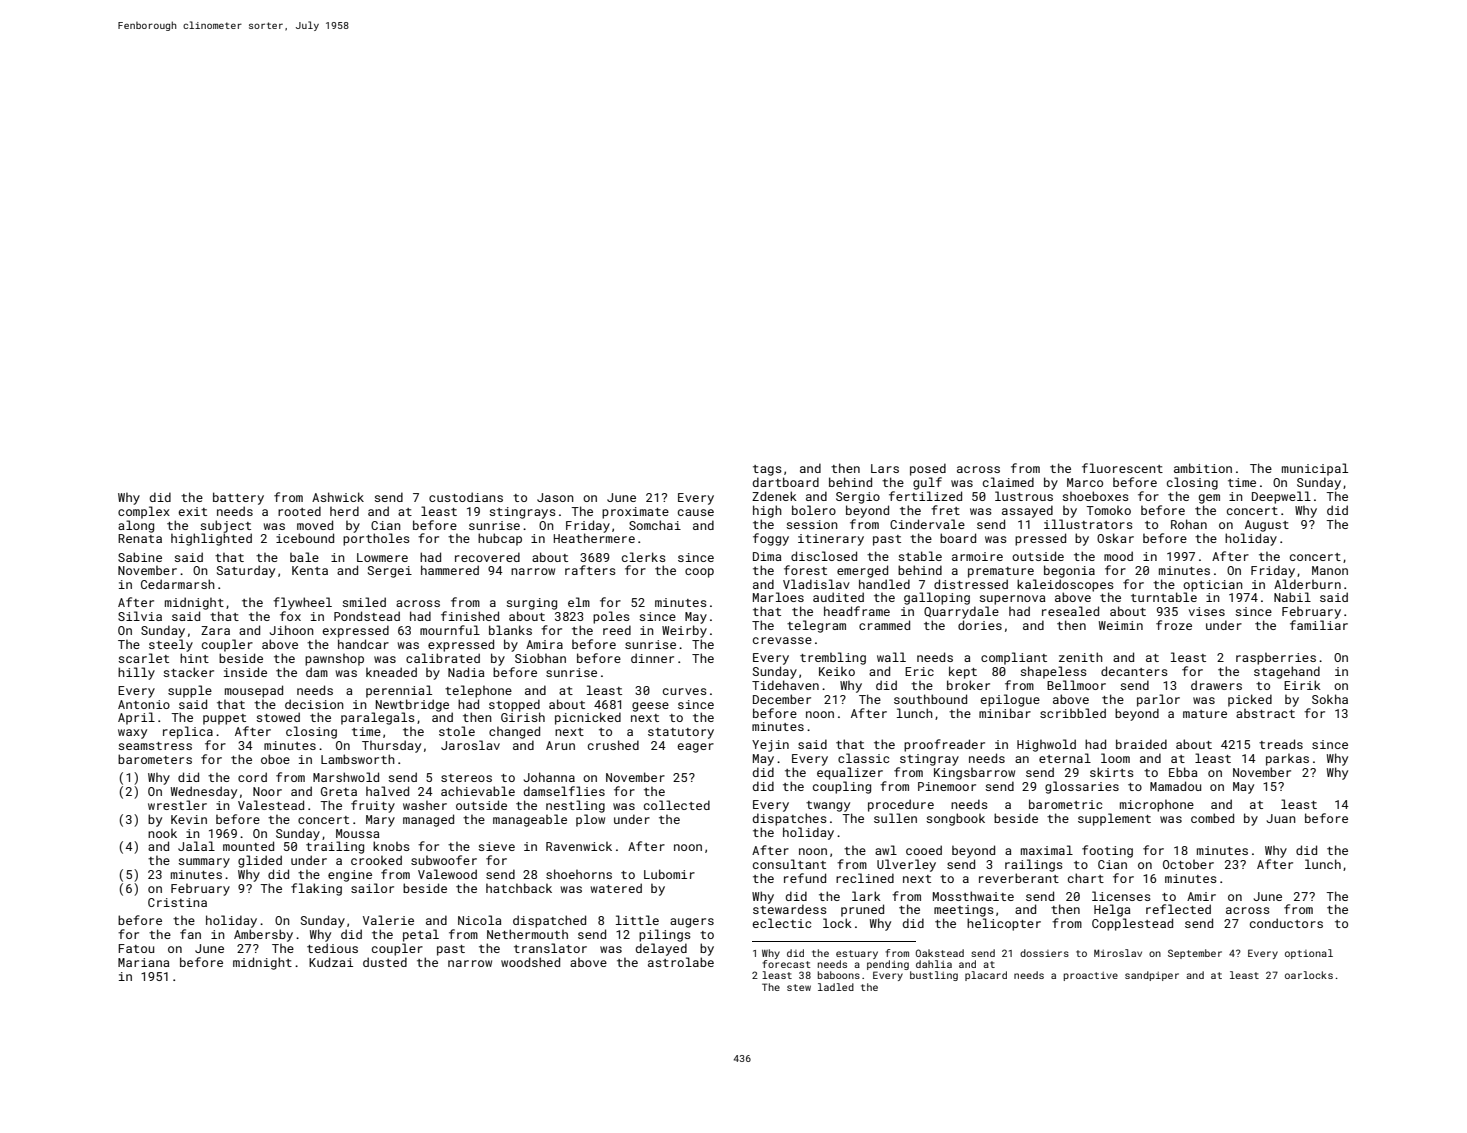 The width and height of the screenshot is (1467, 1133). Describe the element at coordinates (888, 965) in the screenshot. I see `pending` at that location.
